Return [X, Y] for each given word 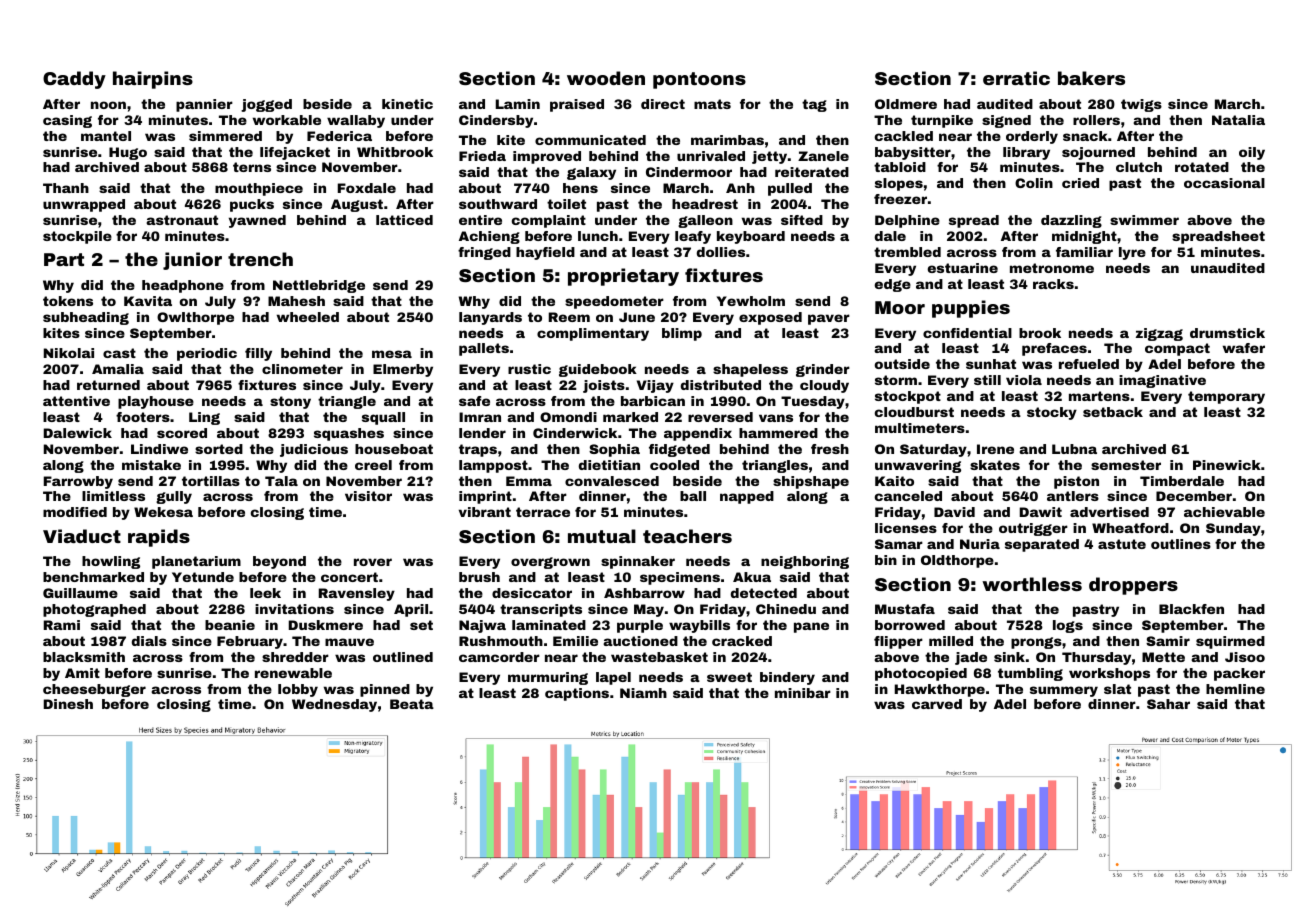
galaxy [591, 173]
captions [577, 694]
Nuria [980, 544]
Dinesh [68, 704]
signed [1006, 121]
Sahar [1168, 704]
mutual [602, 536]
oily [1252, 153]
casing [67, 121]
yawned [257, 221]
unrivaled [711, 156]
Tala [281, 481]
